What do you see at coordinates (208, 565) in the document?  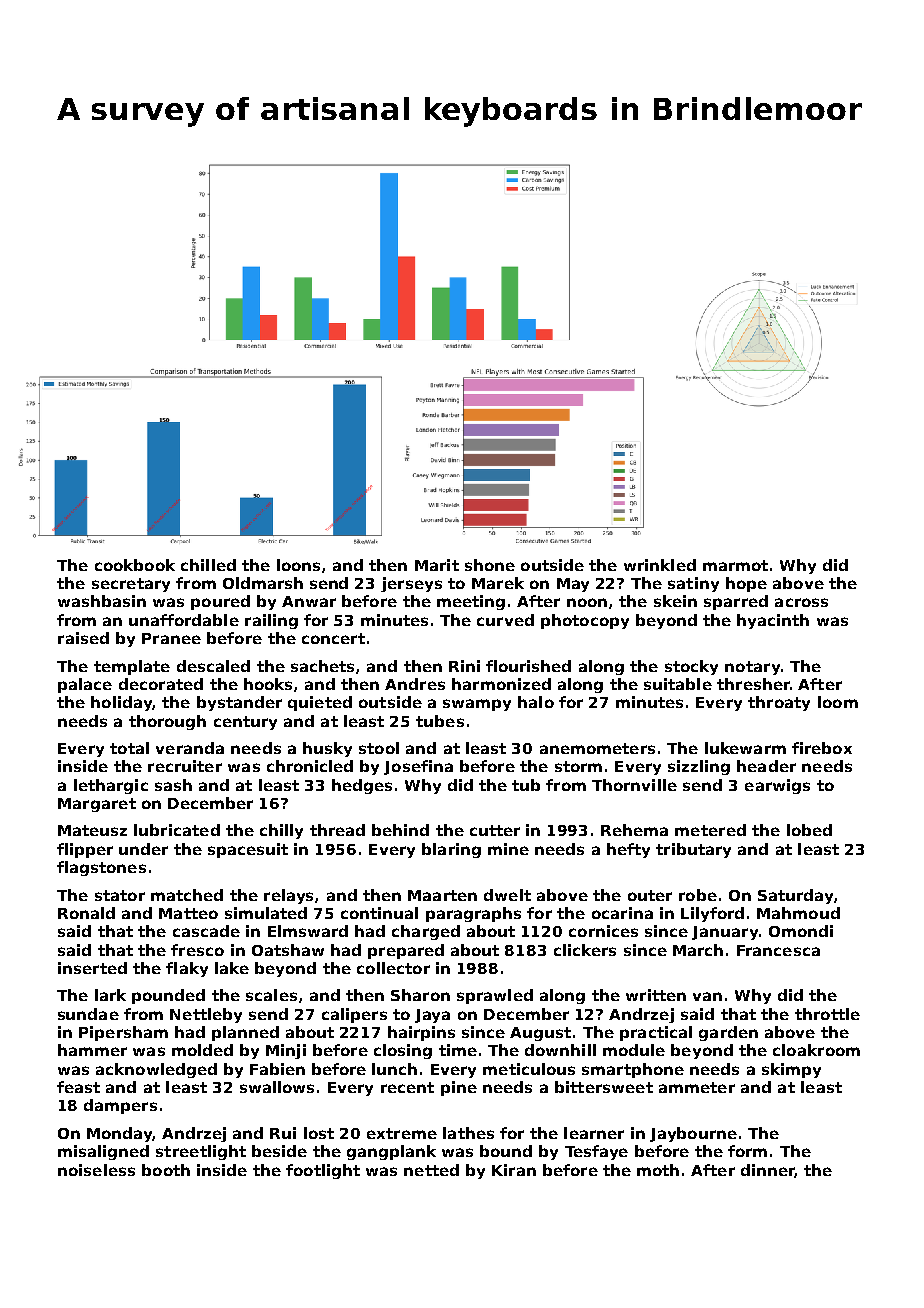 I see `chilled` at bounding box center [208, 565].
